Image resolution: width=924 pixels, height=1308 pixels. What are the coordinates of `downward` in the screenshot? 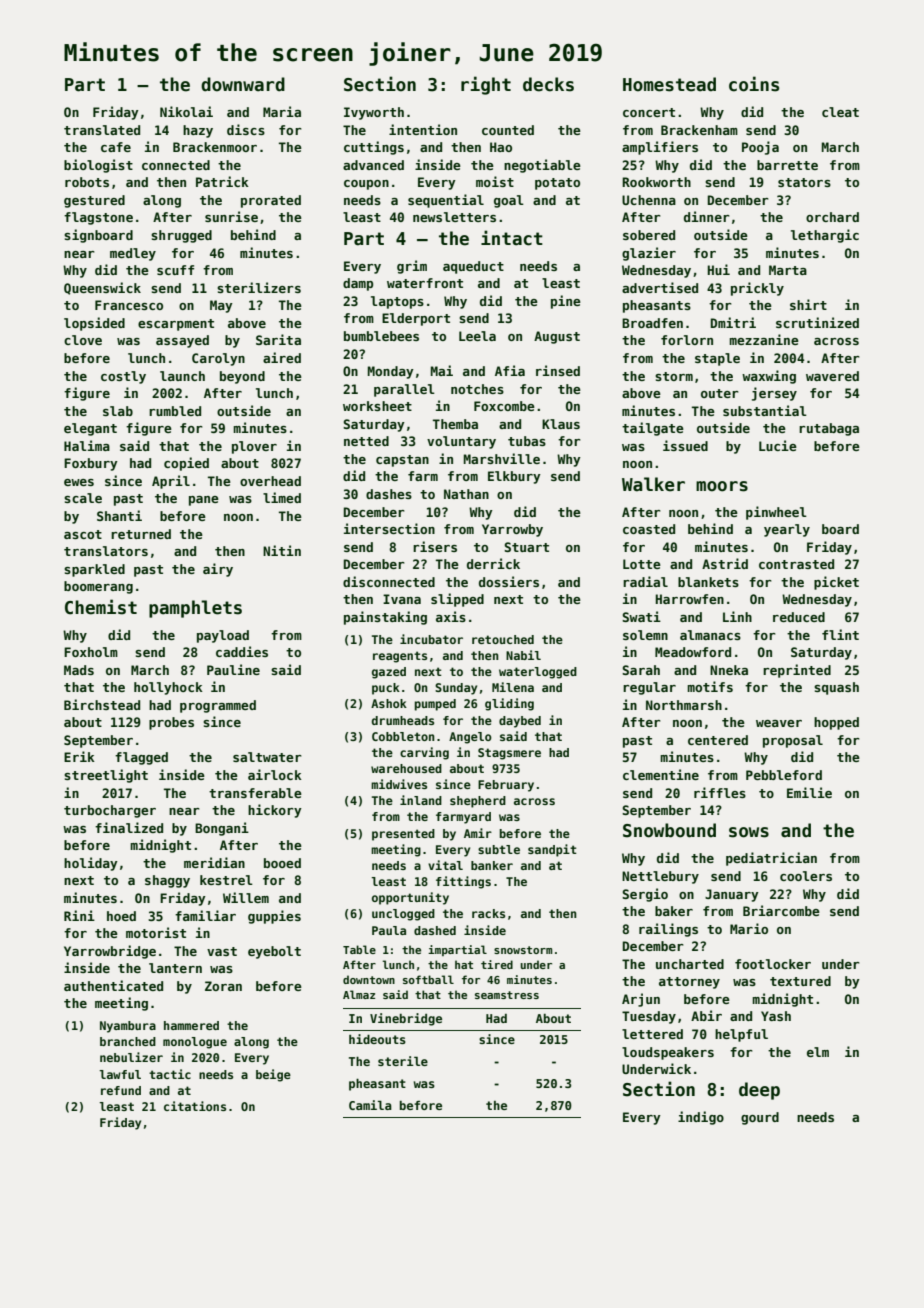 It's located at (243, 84).
